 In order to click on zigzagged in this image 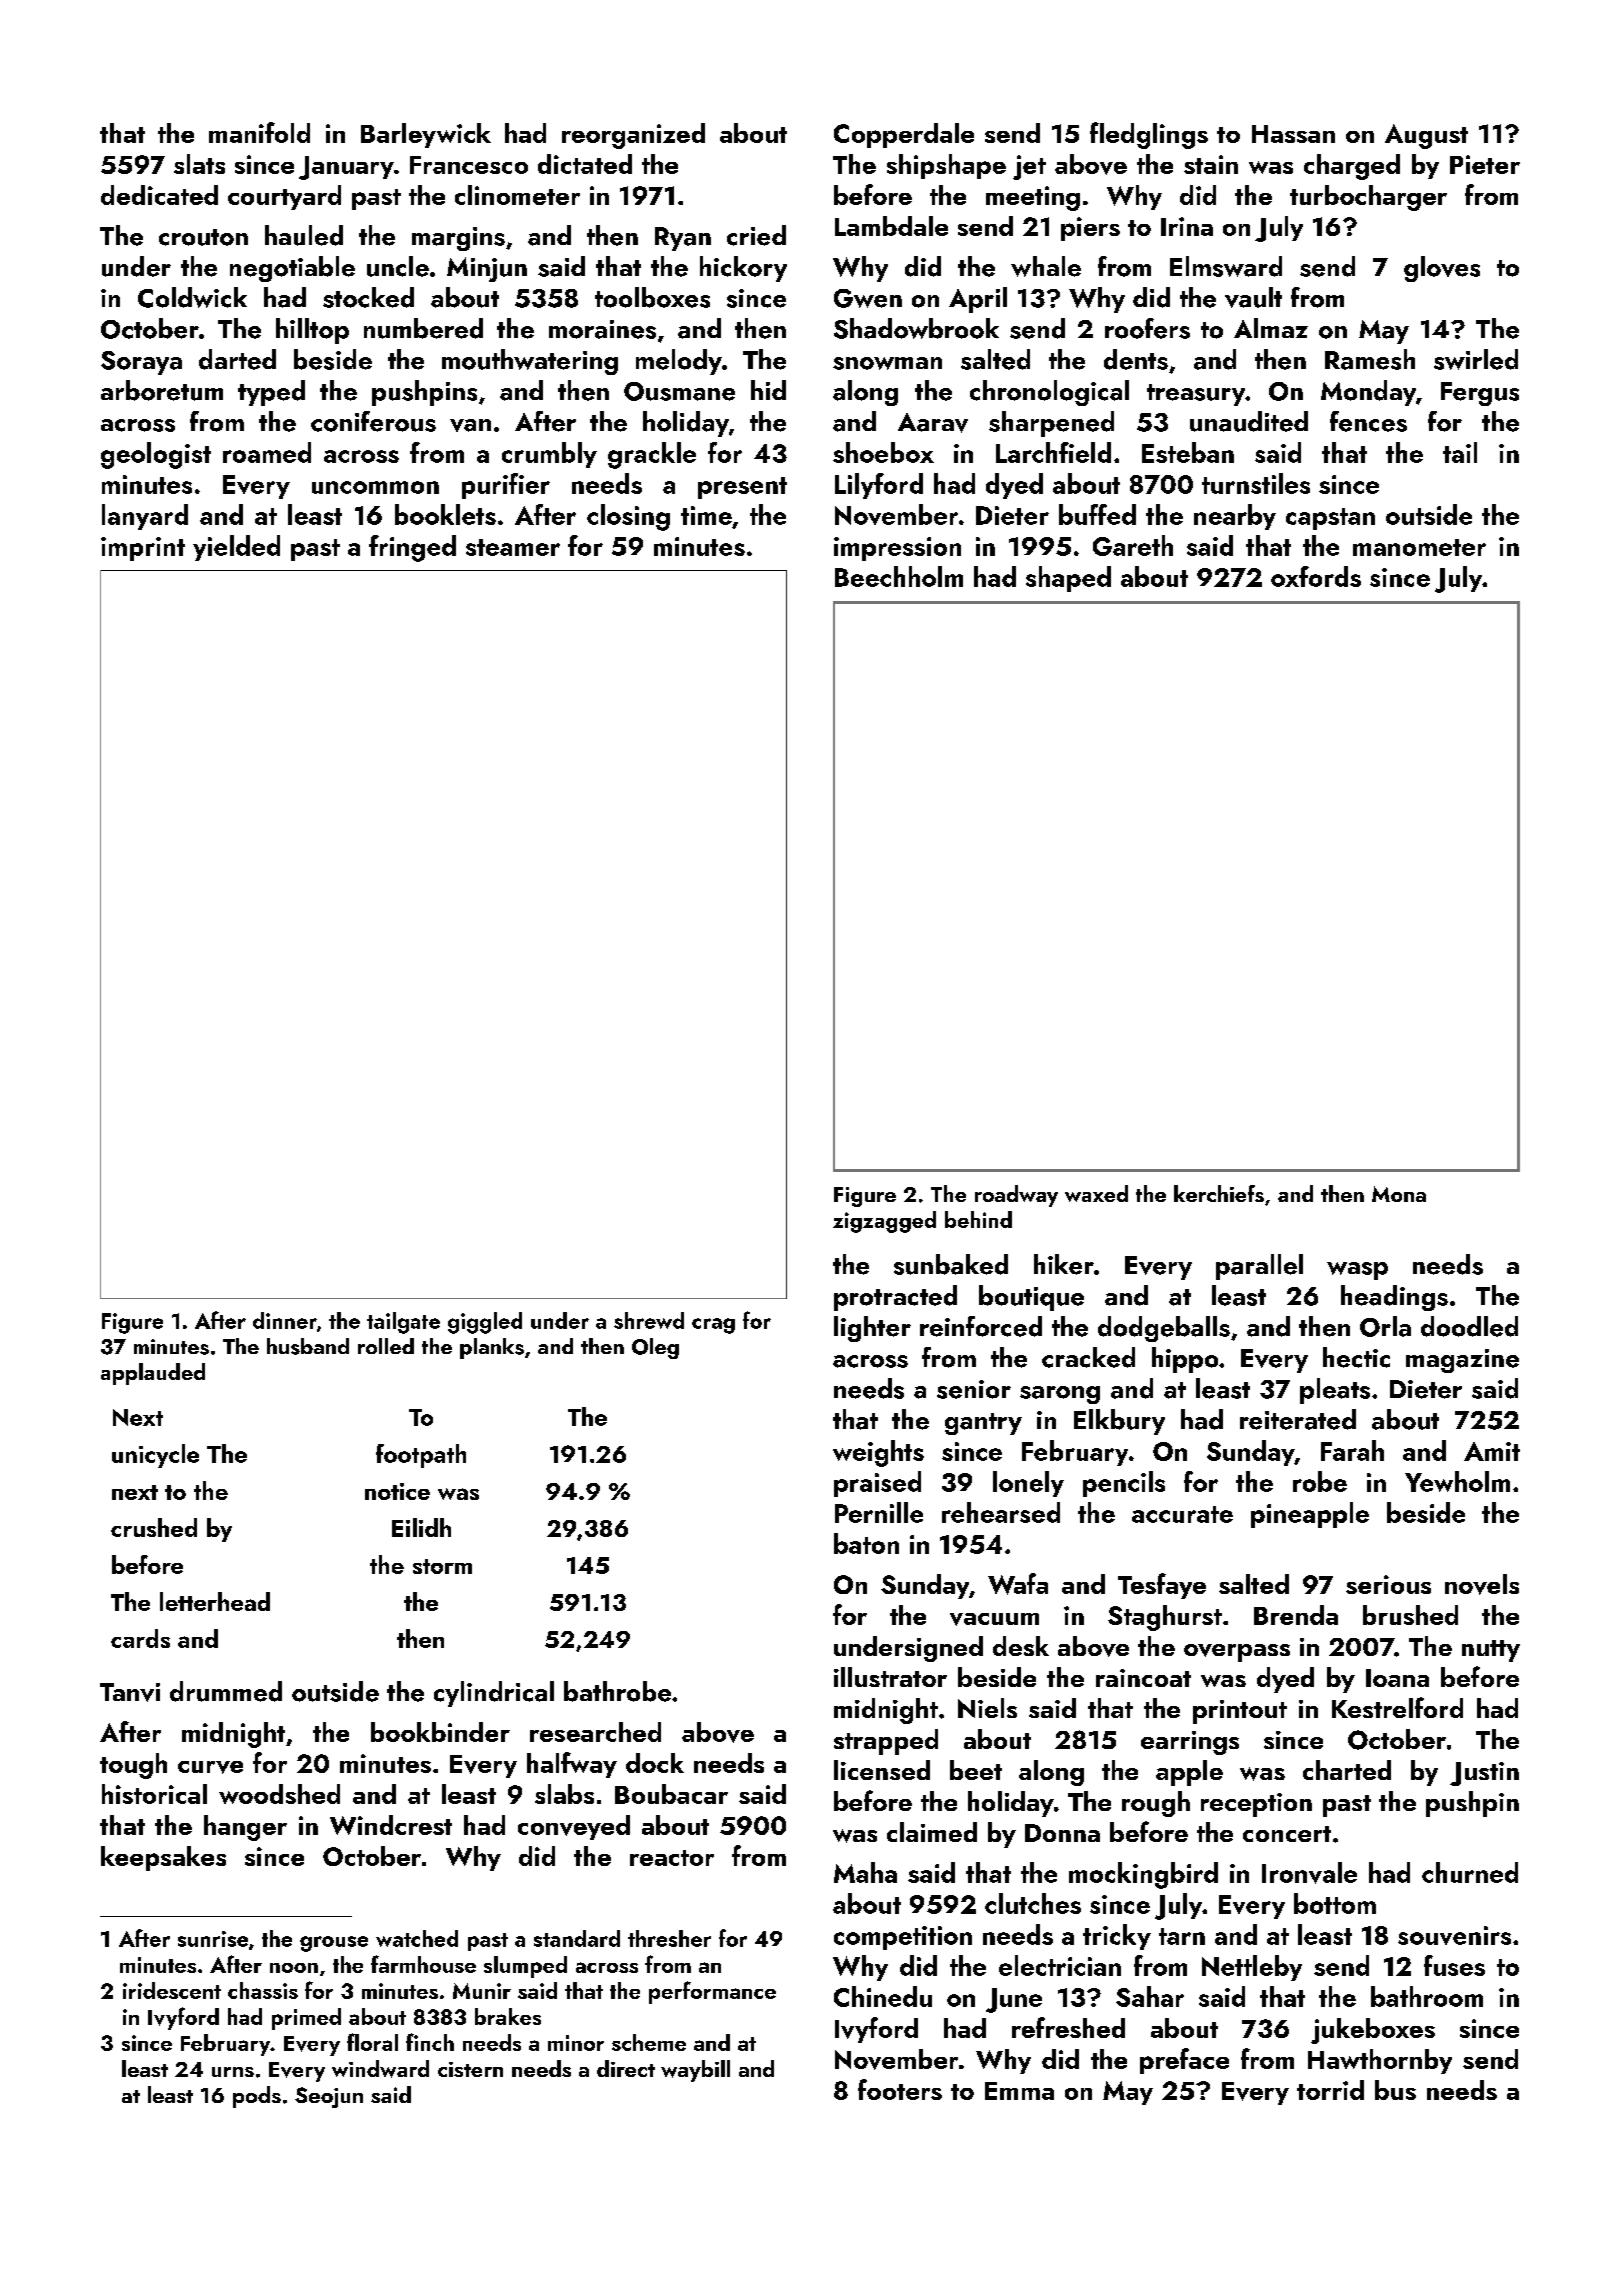, I will do `click(884, 1222)`.
